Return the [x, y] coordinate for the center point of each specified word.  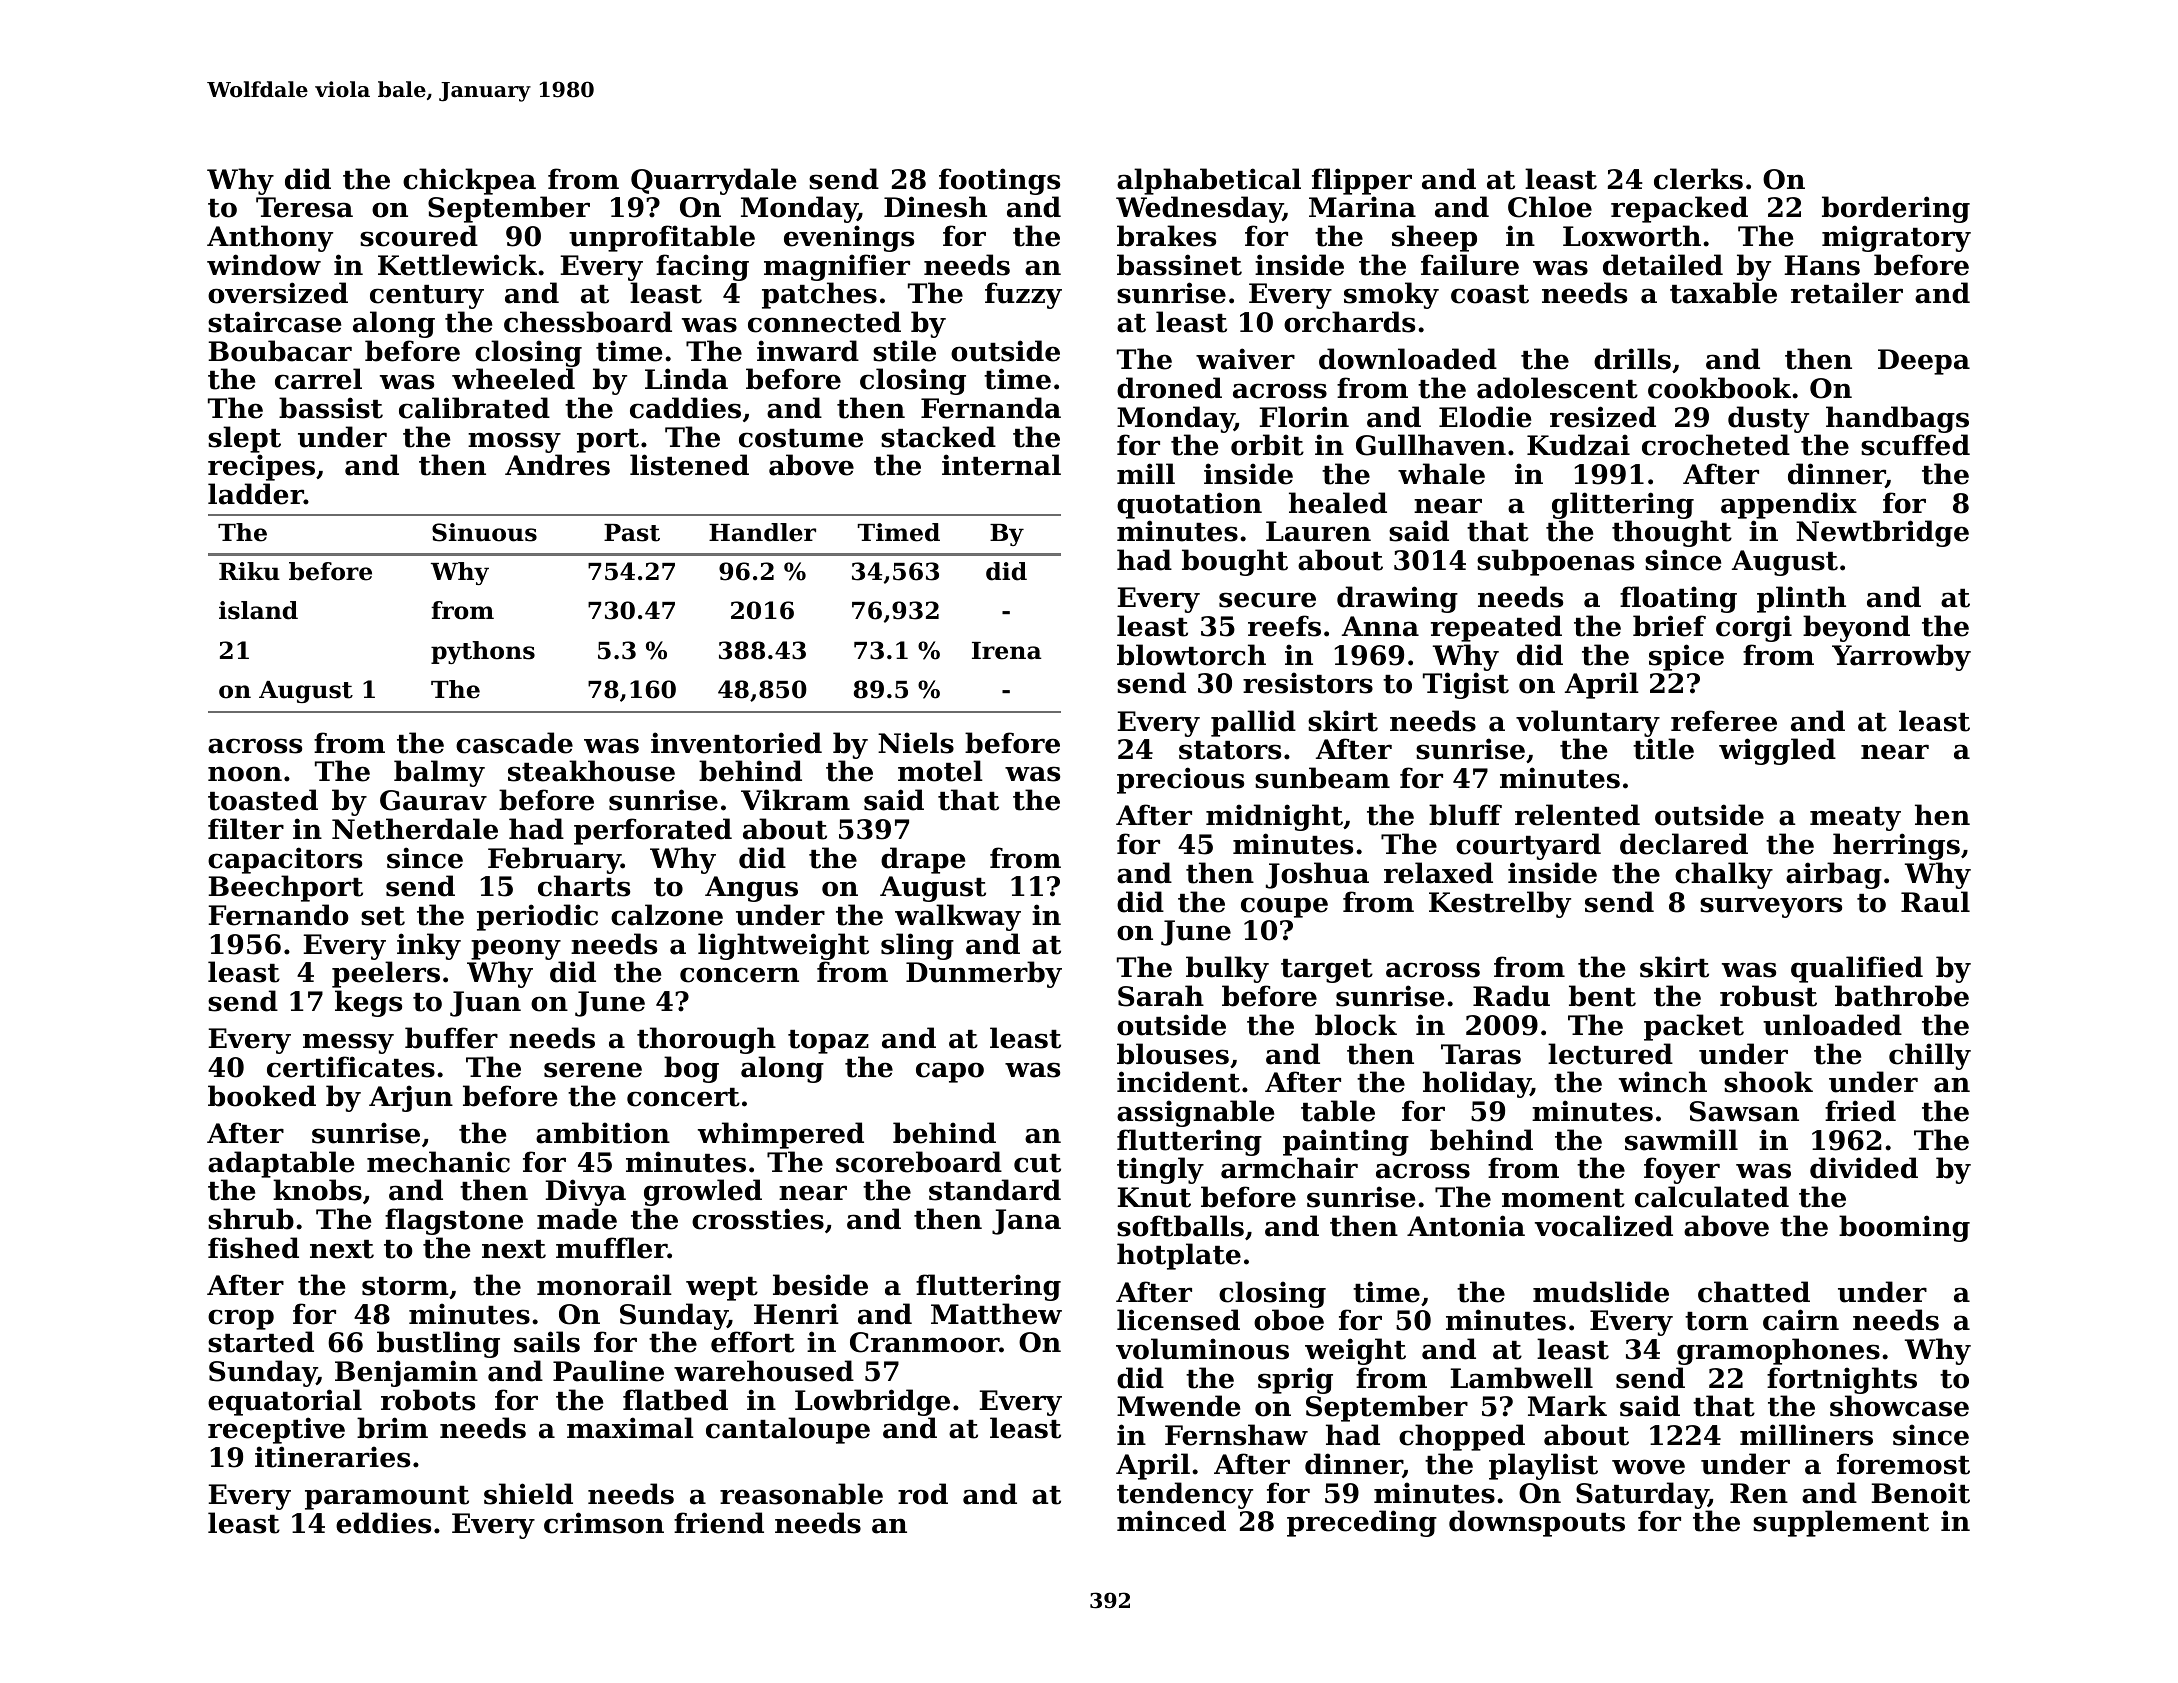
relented [1577, 815]
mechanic [438, 1162]
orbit [1267, 445]
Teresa [304, 207]
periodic [537, 917]
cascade [514, 743]
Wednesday [1199, 209]
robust [1768, 996]
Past [632, 533]
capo [950, 1072]
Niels [916, 743]
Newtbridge [1882, 533]
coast [1490, 294]
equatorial [285, 1402]
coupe [1284, 907]
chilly [1930, 1056]
